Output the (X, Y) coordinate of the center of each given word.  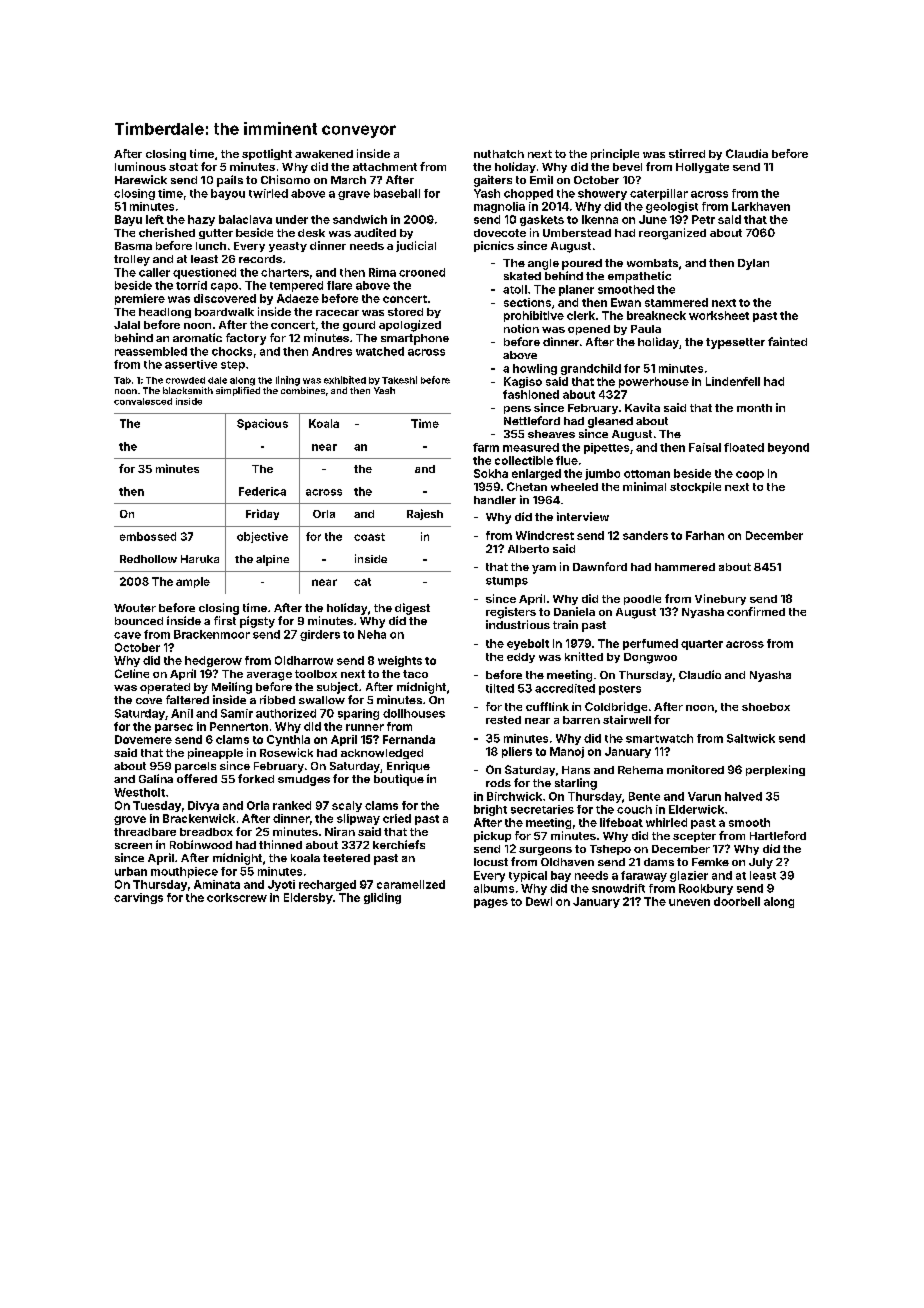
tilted (500, 688)
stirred (687, 153)
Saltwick (751, 738)
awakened (324, 154)
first (225, 620)
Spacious (262, 424)
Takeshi (399, 380)
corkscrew (237, 897)
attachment (385, 167)
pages (491, 903)
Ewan (626, 302)
